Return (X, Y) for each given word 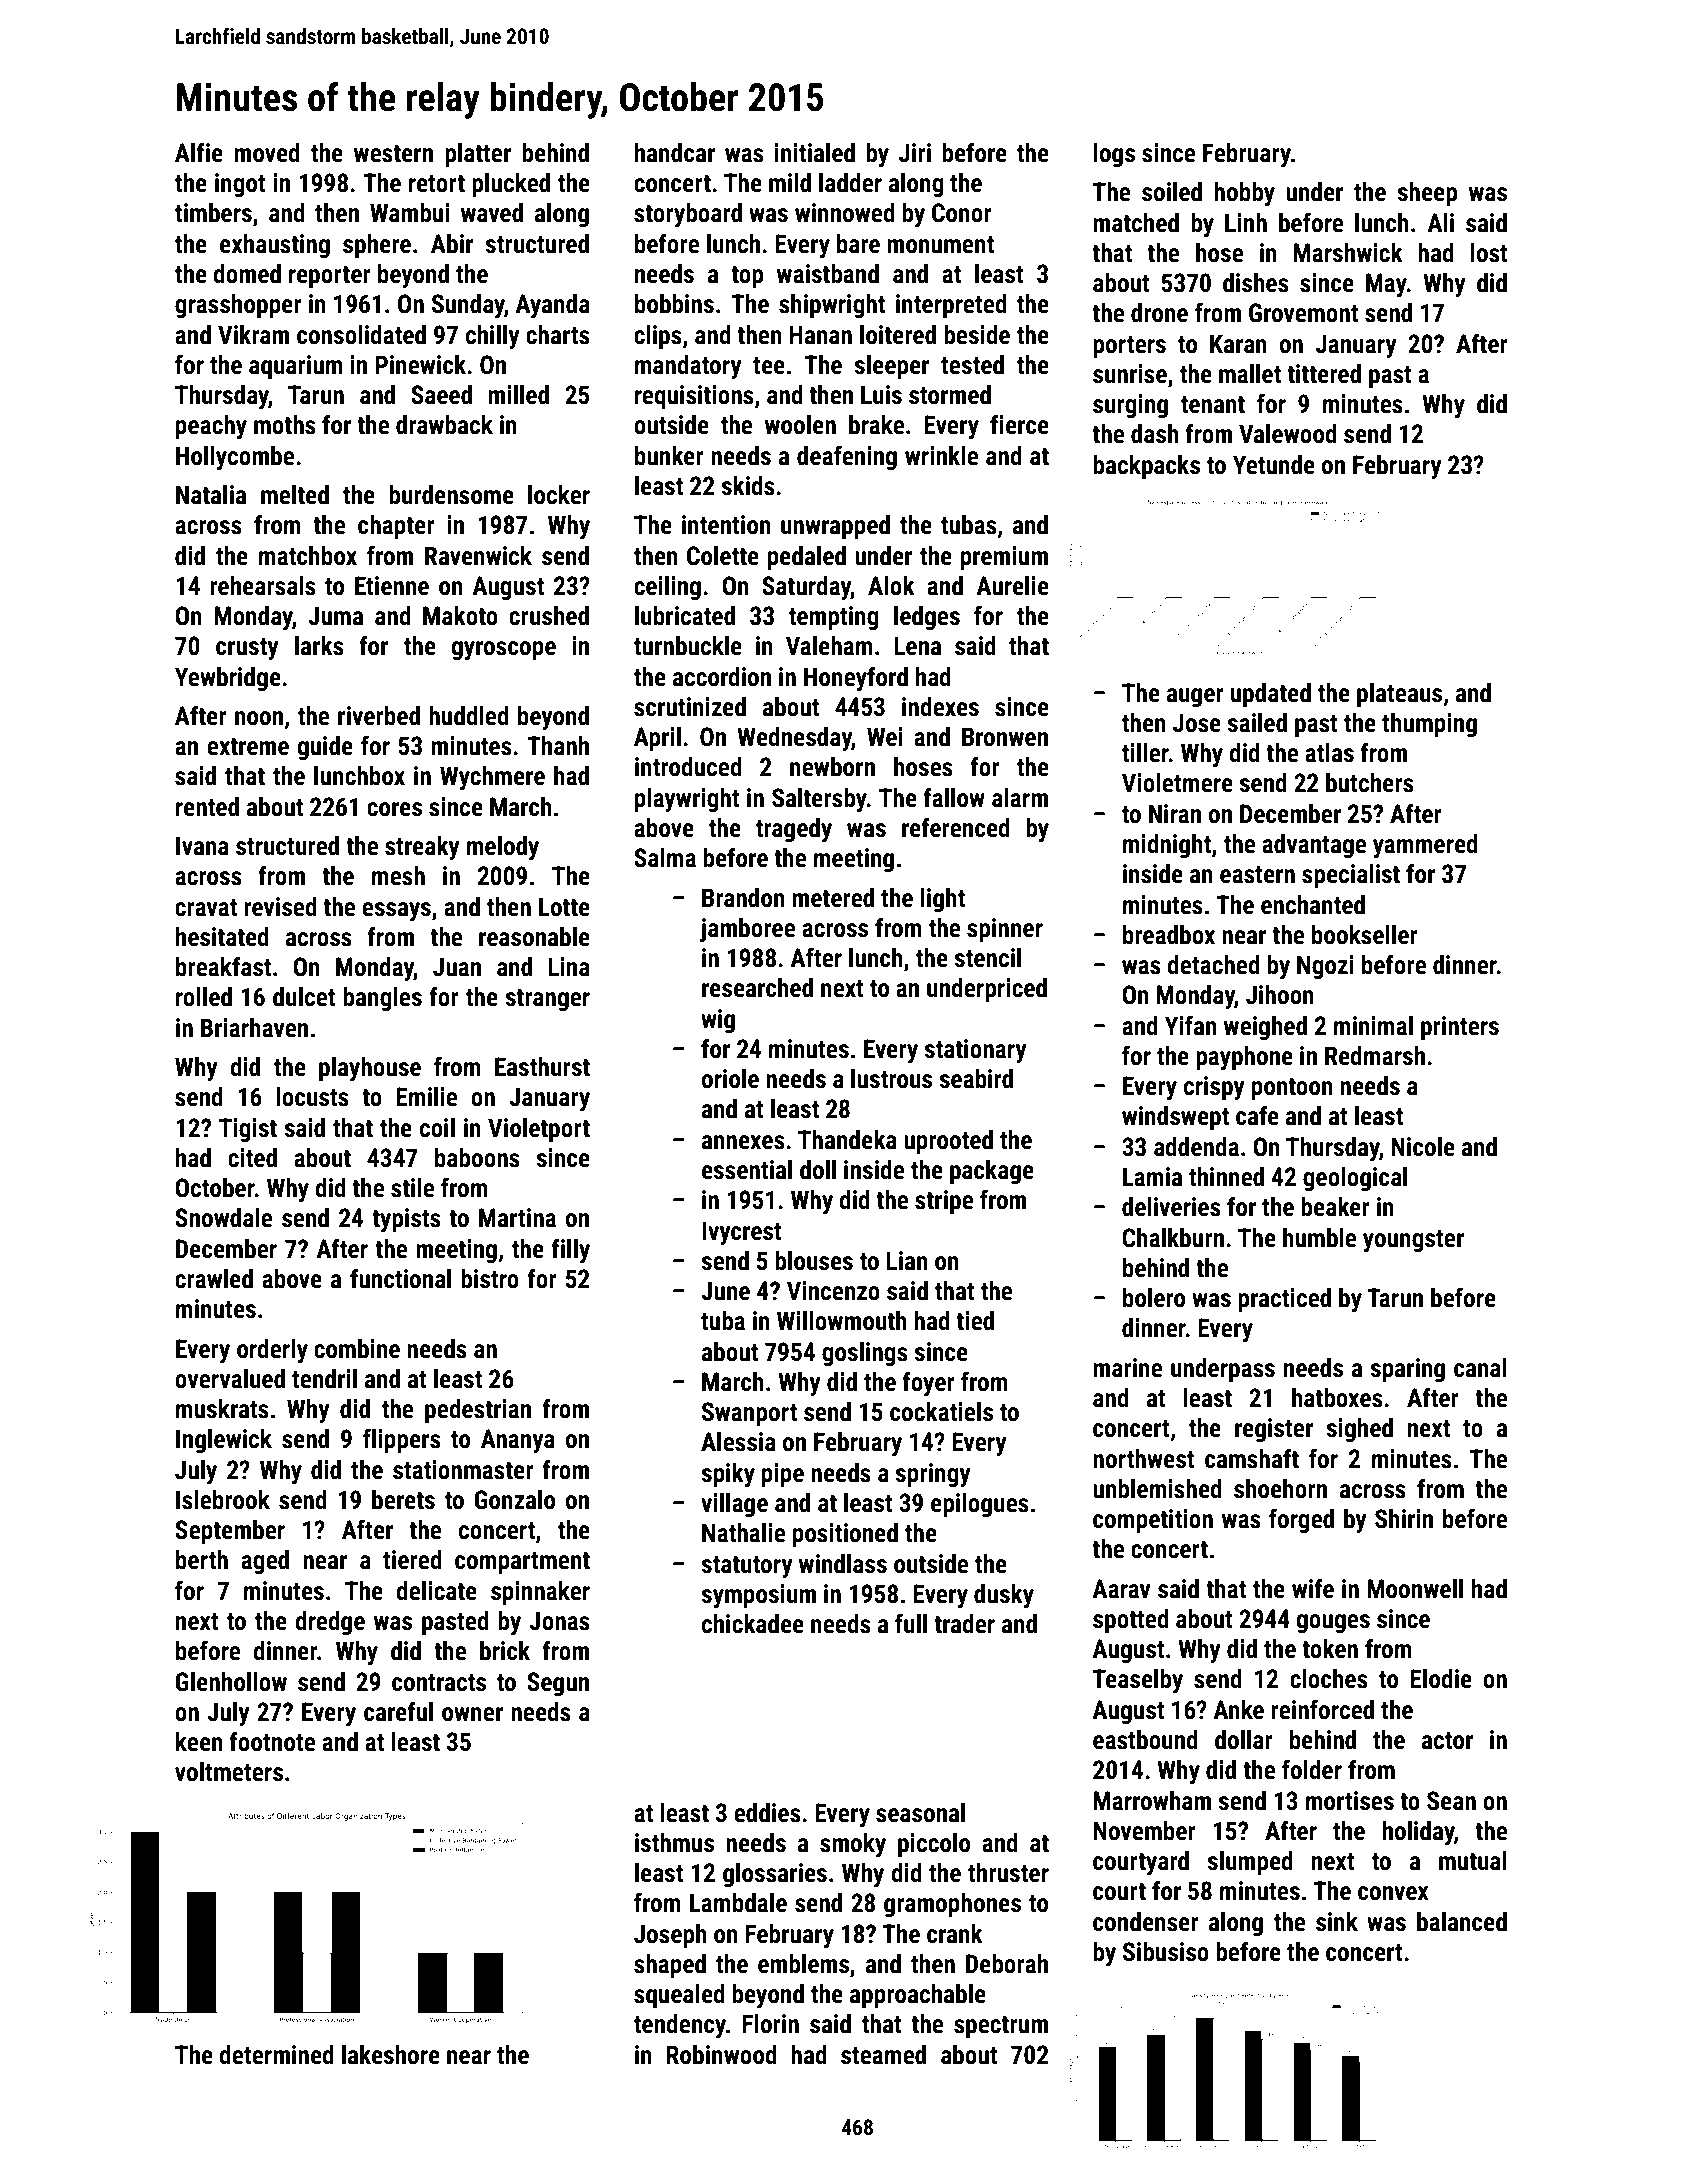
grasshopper (238, 306)
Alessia (738, 1442)
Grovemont (1304, 313)
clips (658, 337)
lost (1489, 253)
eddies (767, 1813)
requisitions (694, 397)
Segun (558, 1684)
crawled (214, 1279)
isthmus (674, 1843)
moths (285, 425)
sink (1337, 1922)
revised (280, 907)
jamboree (747, 930)
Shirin (1404, 1519)
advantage (1314, 846)
